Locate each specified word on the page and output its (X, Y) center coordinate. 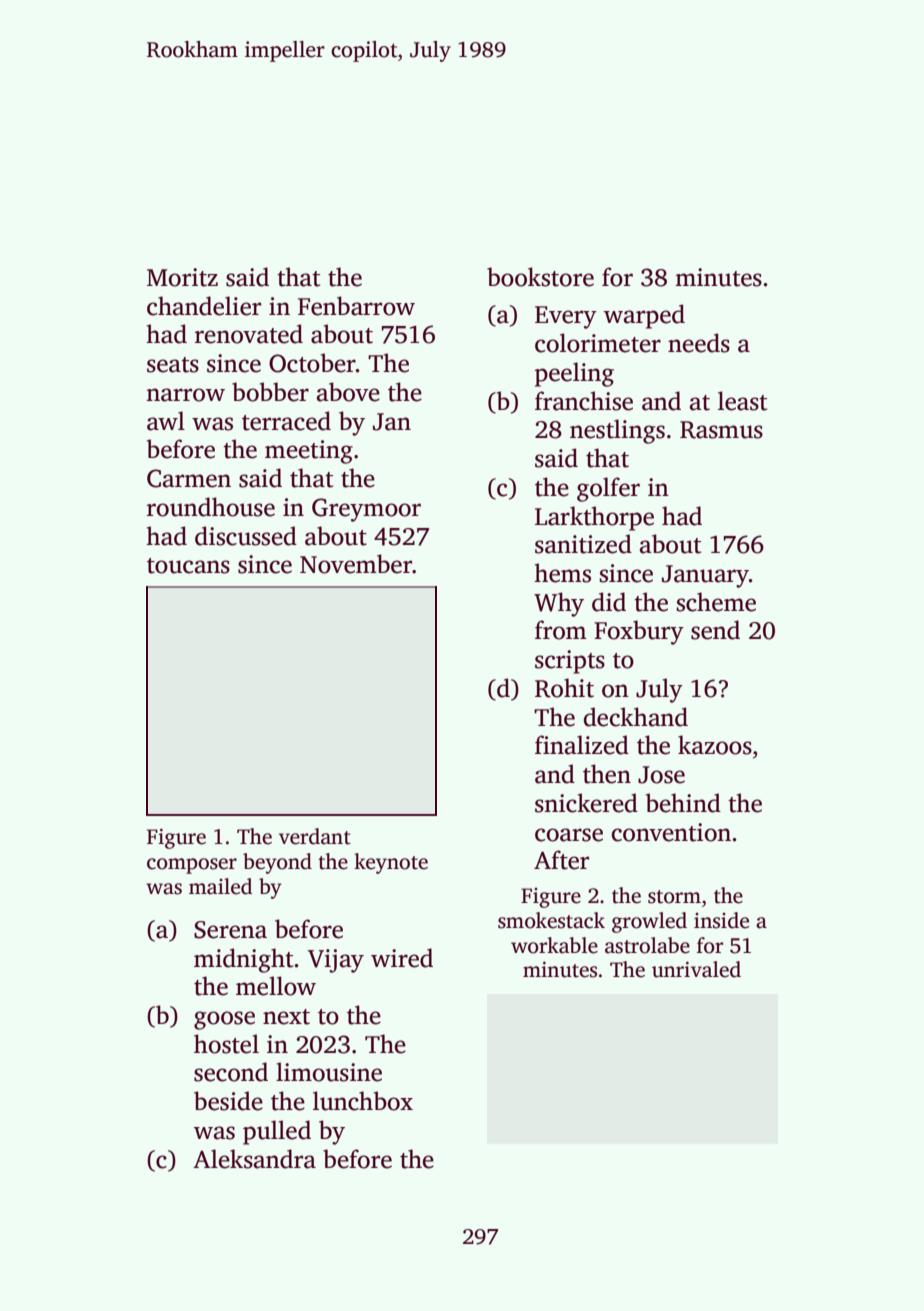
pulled (277, 1132)
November (356, 564)
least (742, 401)
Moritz (182, 277)
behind (683, 803)
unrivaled (696, 969)
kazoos (715, 745)
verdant (315, 836)
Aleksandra (254, 1159)
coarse (569, 835)
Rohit (564, 688)
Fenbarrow (356, 306)
